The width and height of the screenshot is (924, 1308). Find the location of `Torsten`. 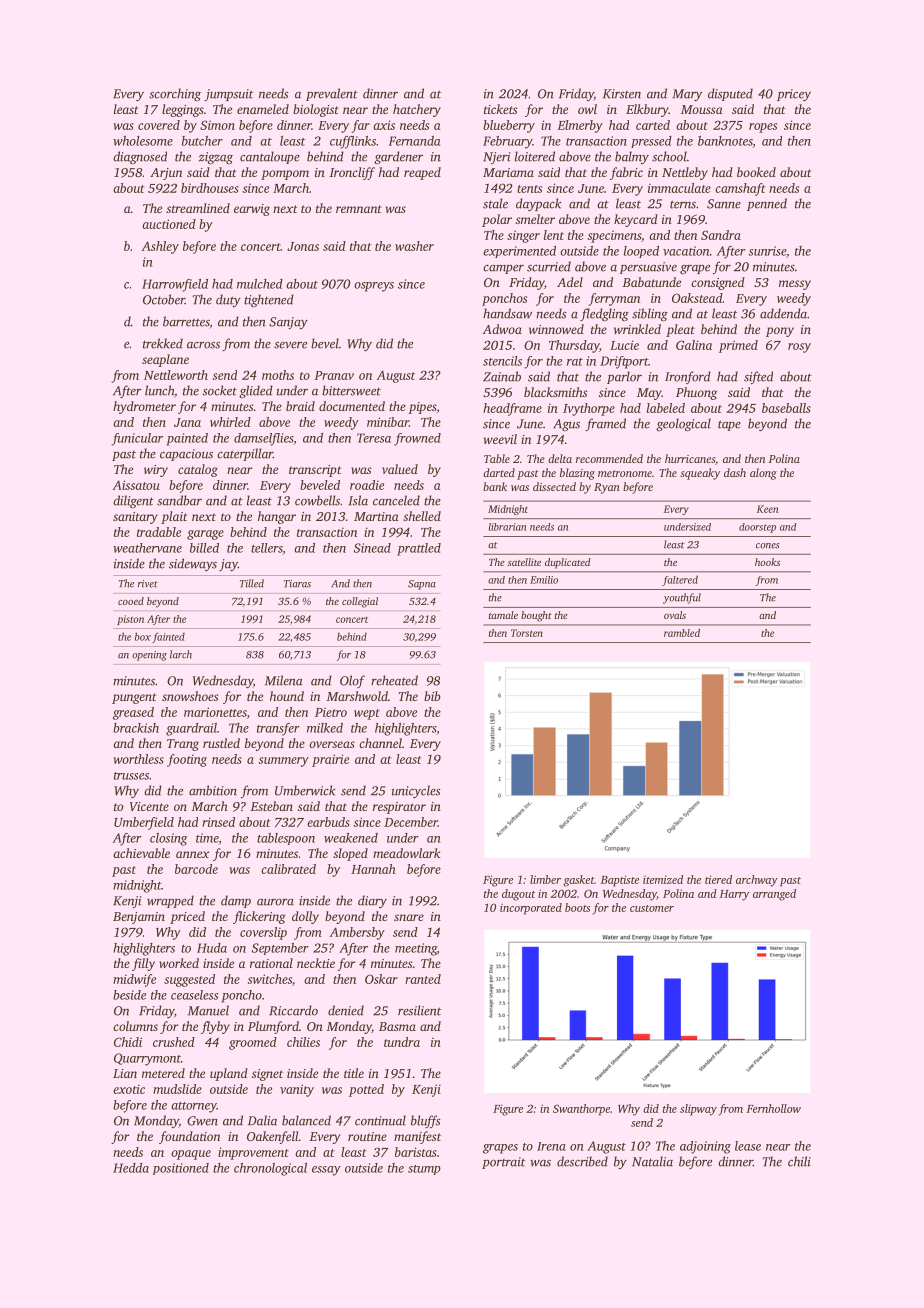

Torsten is located at coordinates (527, 633).
